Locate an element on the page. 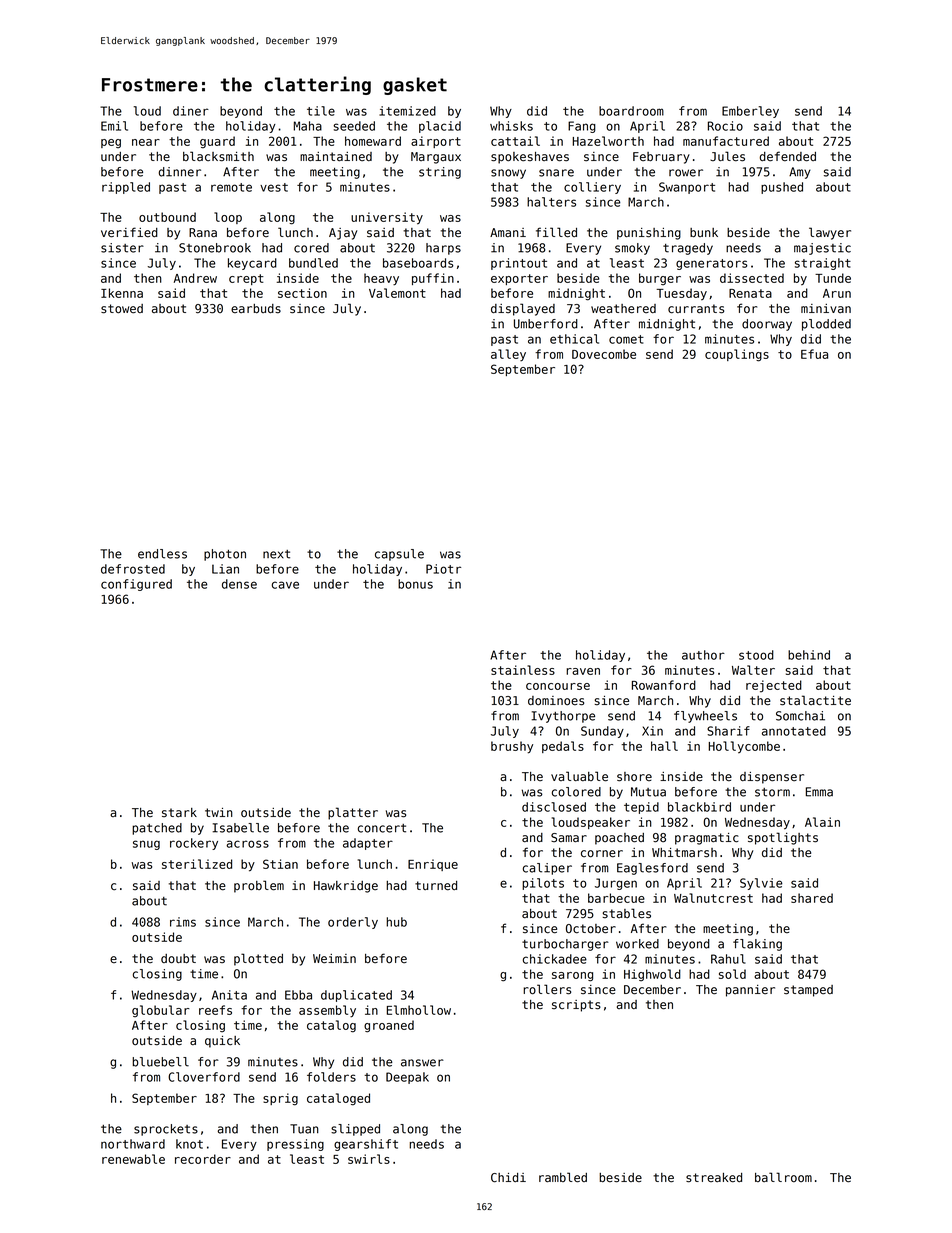  itemized is located at coordinates (407, 111).
